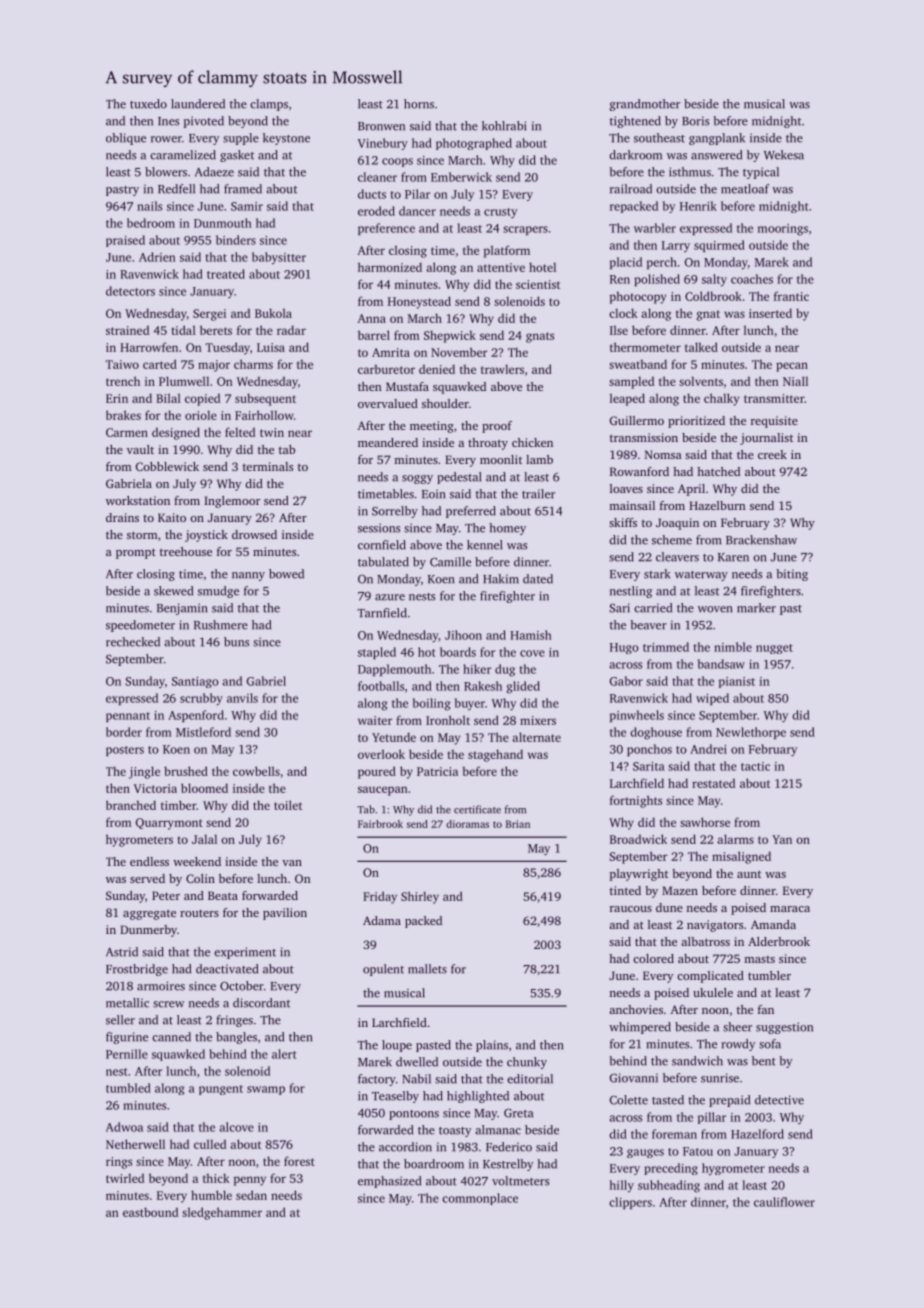 Image resolution: width=924 pixels, height=1308 pixels. What do you see at coordinates (136, 553) in the page?
I see `prompt` at bounding box center [136, 553].
